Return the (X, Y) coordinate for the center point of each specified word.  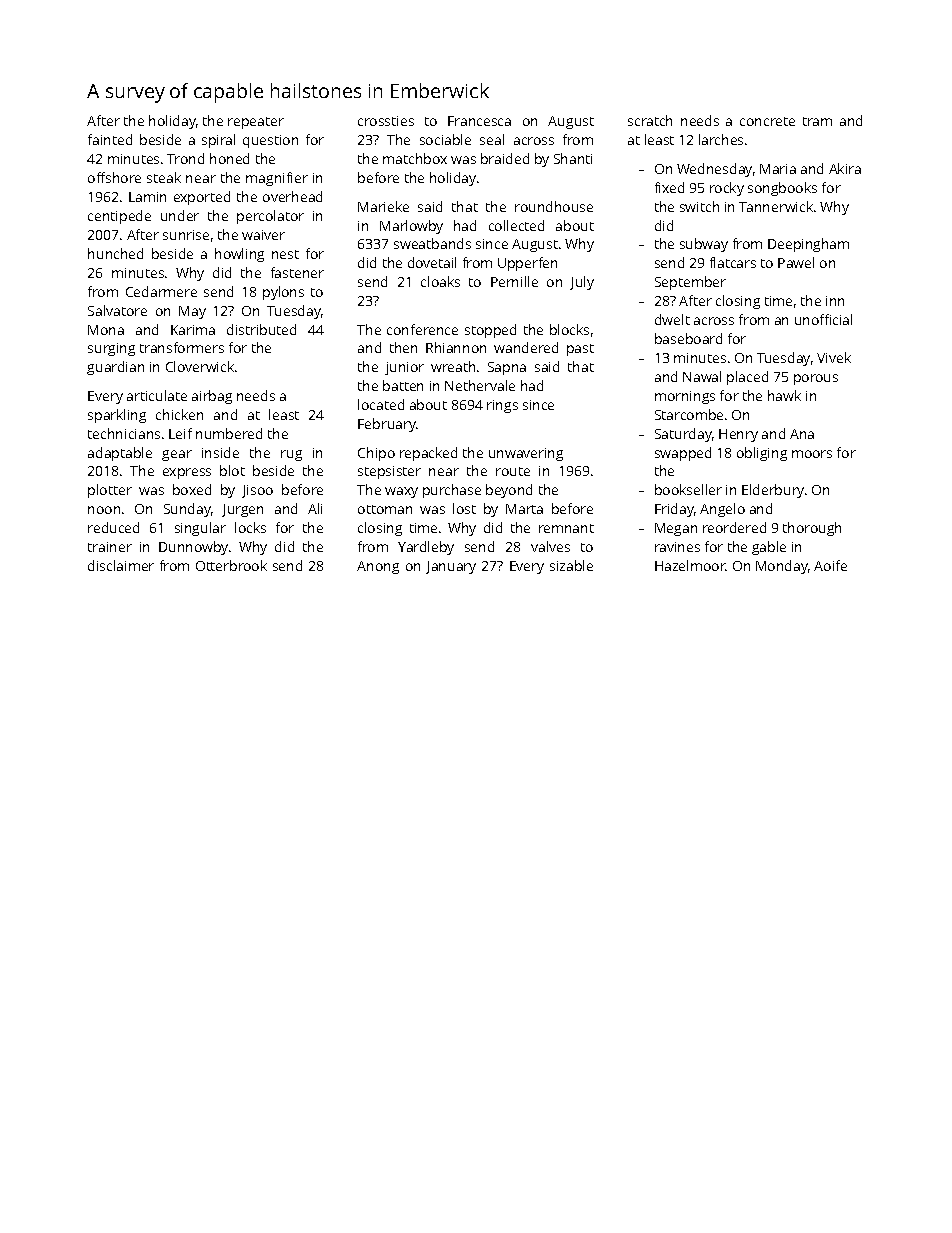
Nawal (702, 376)
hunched (115, 253)
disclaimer (121, 565)
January (451, 567)
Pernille (514, 281)
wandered (526, 347)
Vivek (834, 357)
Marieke (383, 206)
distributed (261, 329)
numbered (229, 433)
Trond (185, 158)
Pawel (796, 262)
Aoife (830, 565)
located (381, 404)
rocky (727, 189)
